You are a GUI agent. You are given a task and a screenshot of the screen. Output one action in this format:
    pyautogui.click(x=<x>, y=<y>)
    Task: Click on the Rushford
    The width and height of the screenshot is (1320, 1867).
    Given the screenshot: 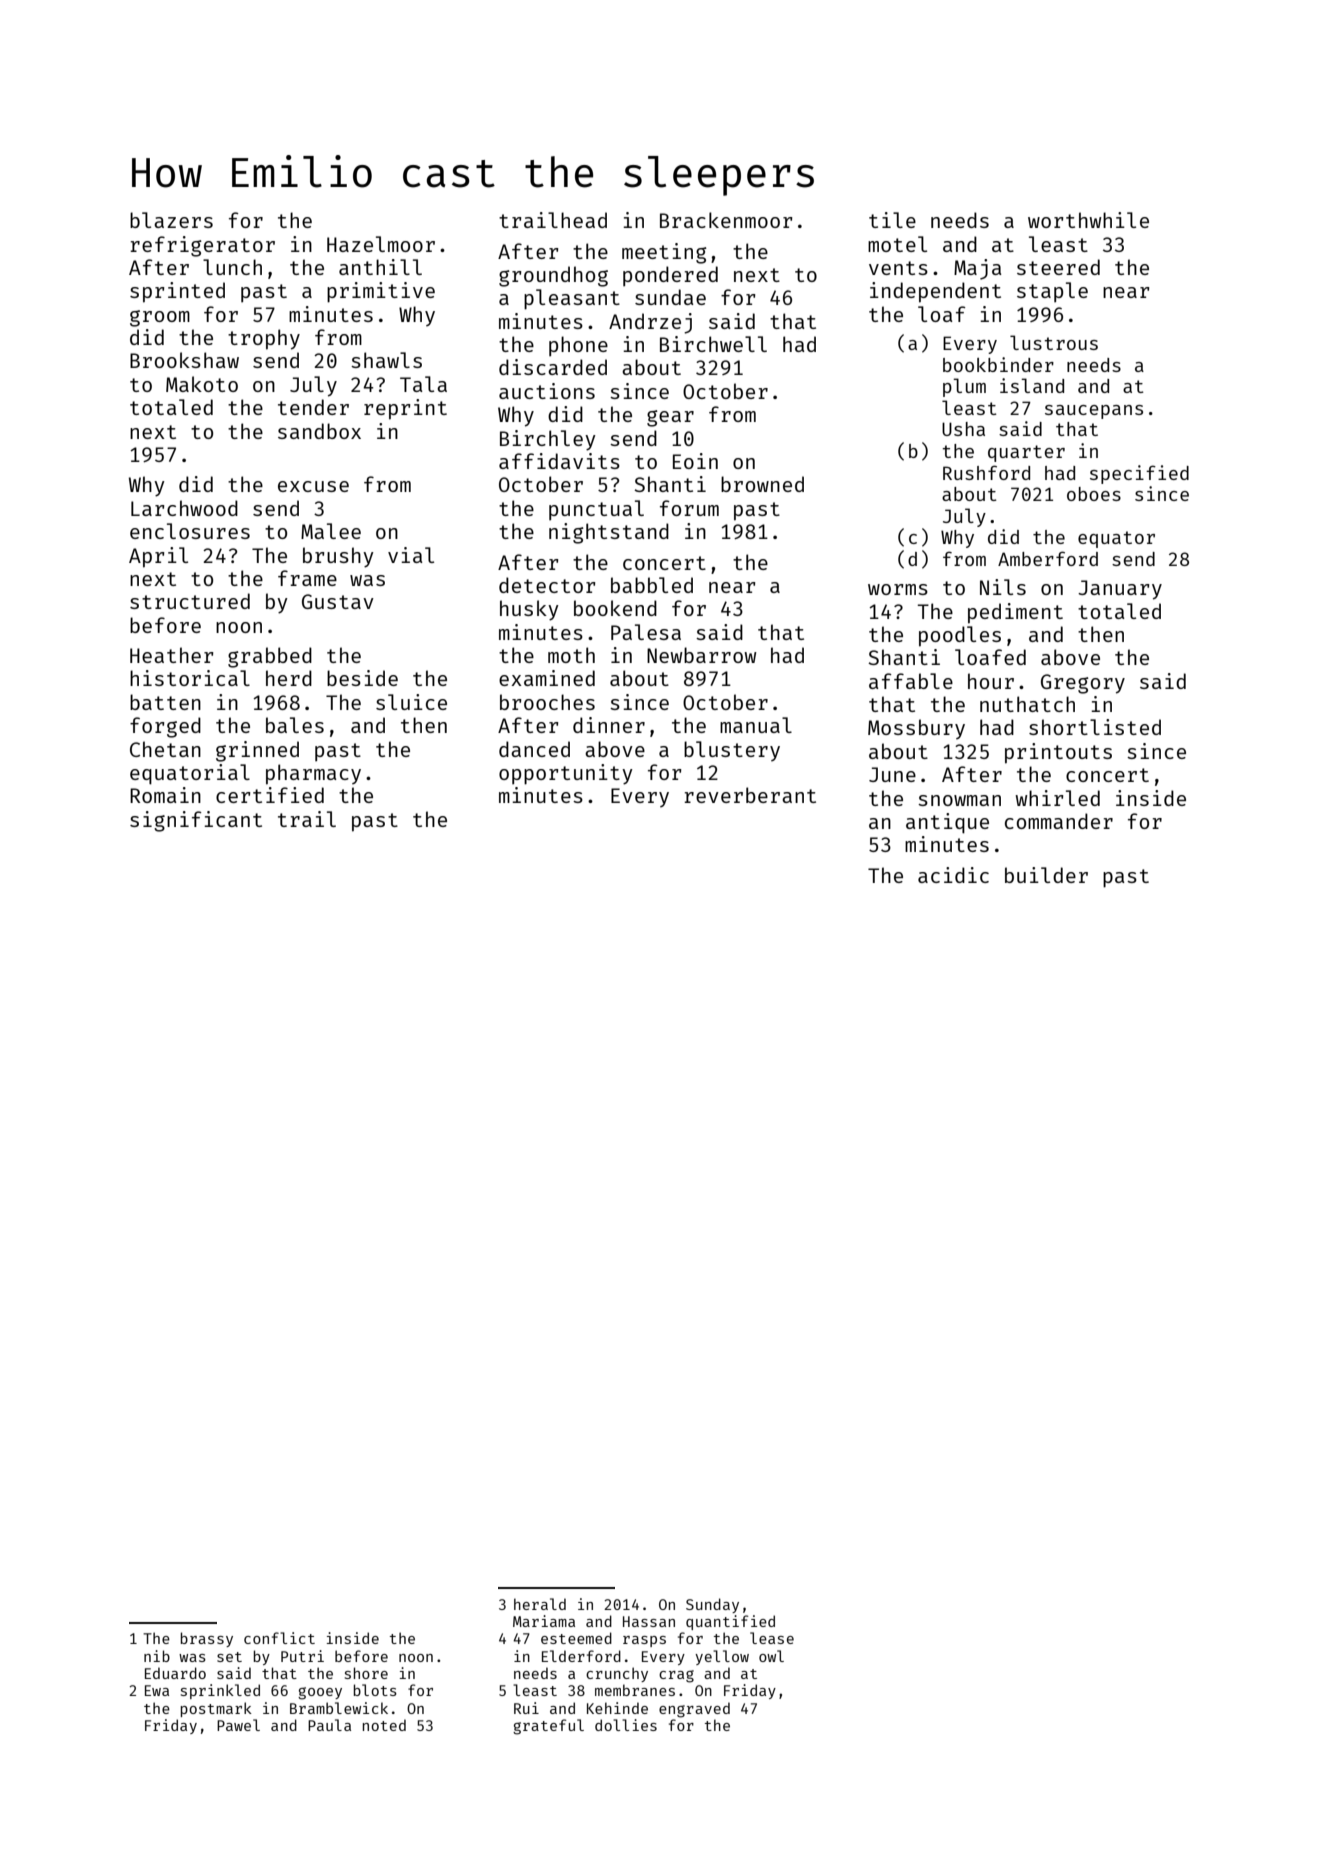 What is the action you would take?
    pyautogui.click(x=986, y=472)
